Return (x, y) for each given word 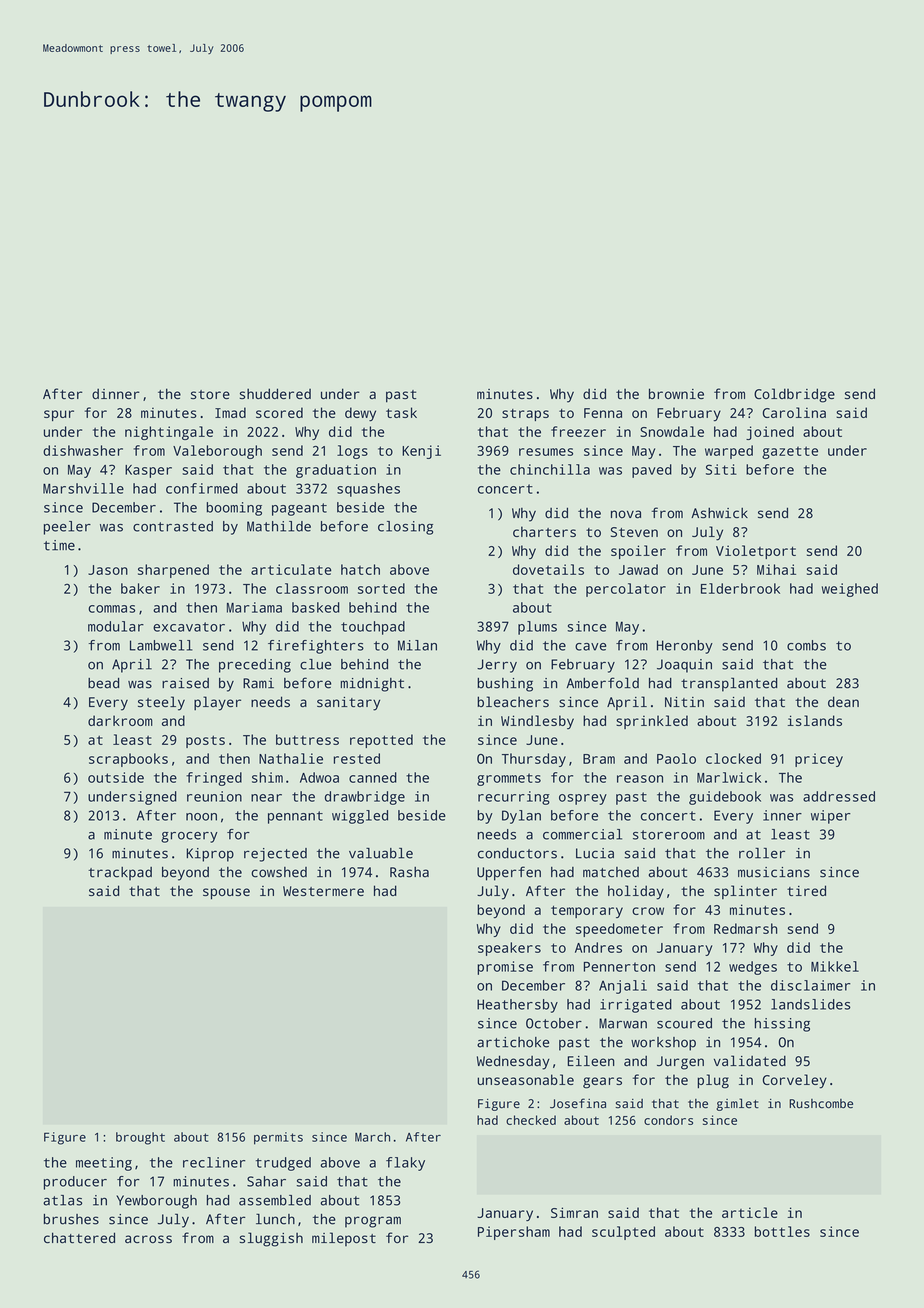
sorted (381, 588)
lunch (275, 1219)
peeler (67, 528)
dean (843, 701)
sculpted (623, 1233)
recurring (514, 798)
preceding (255, 666)
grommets (509, 779)
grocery (189, 837)
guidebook (725, 798)
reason (640, 779)
